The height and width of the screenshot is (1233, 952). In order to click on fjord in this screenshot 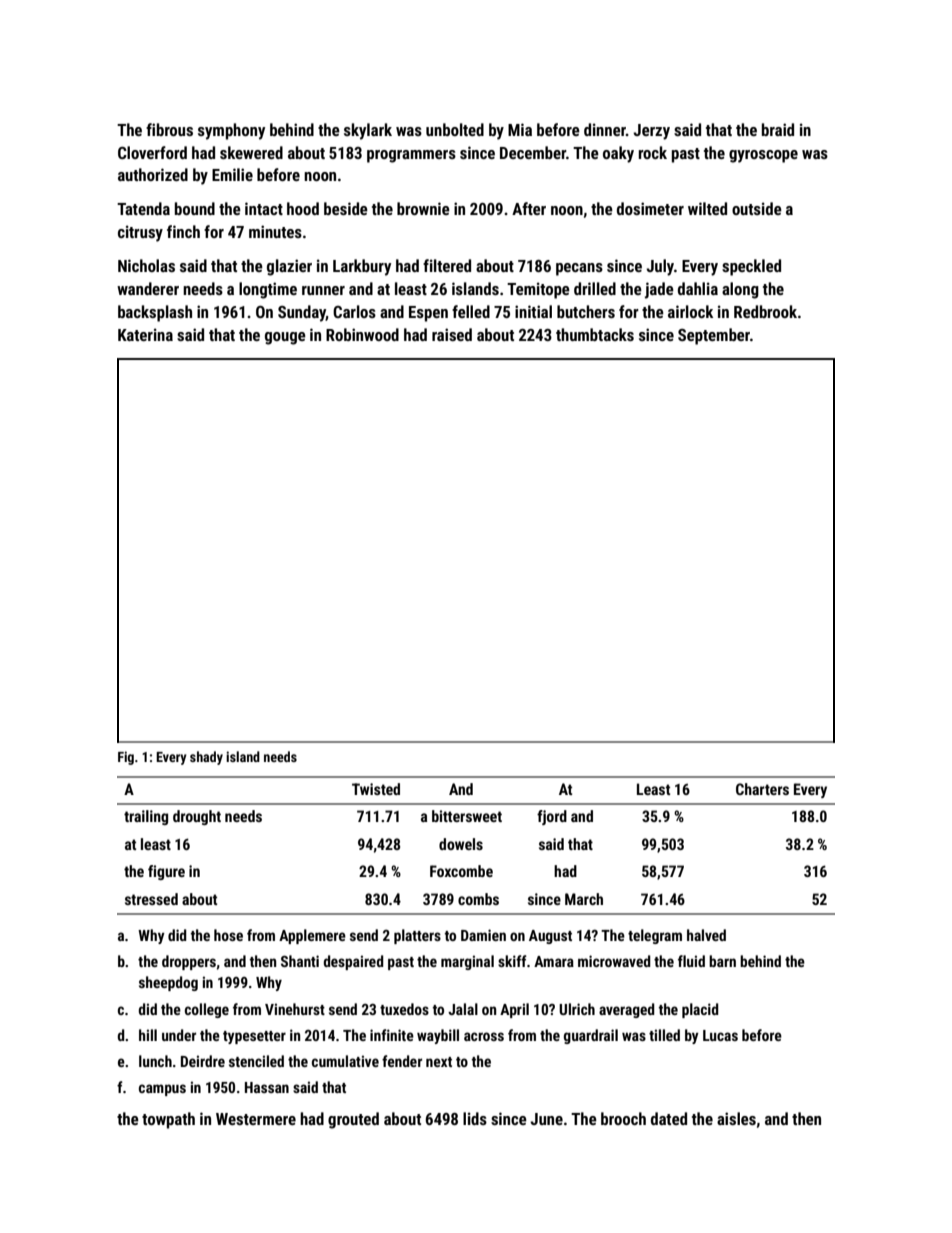, I will do `click(552, 817)`.
